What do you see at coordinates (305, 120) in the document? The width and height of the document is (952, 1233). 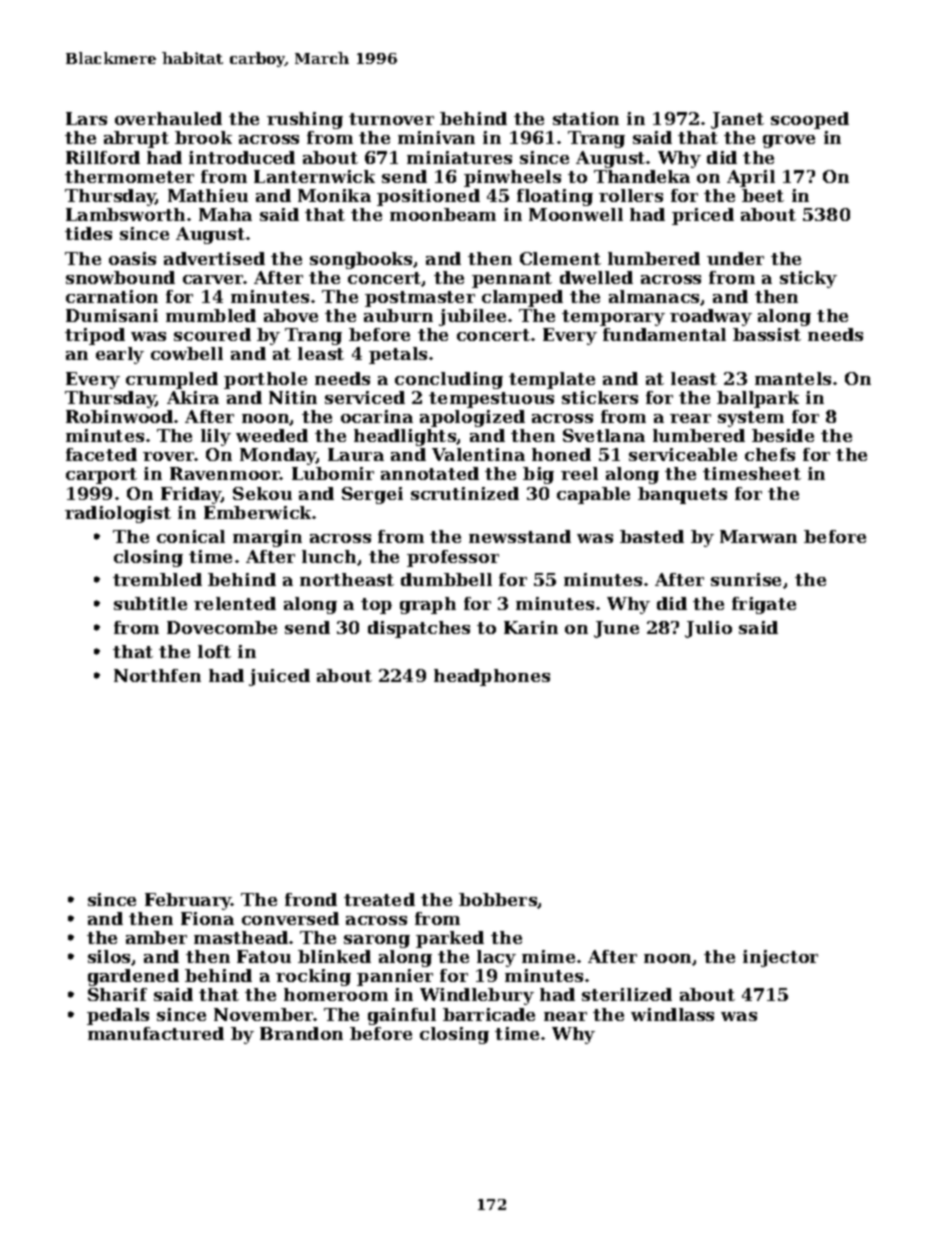 I see `rushing` at bounding box center [305, 120].
